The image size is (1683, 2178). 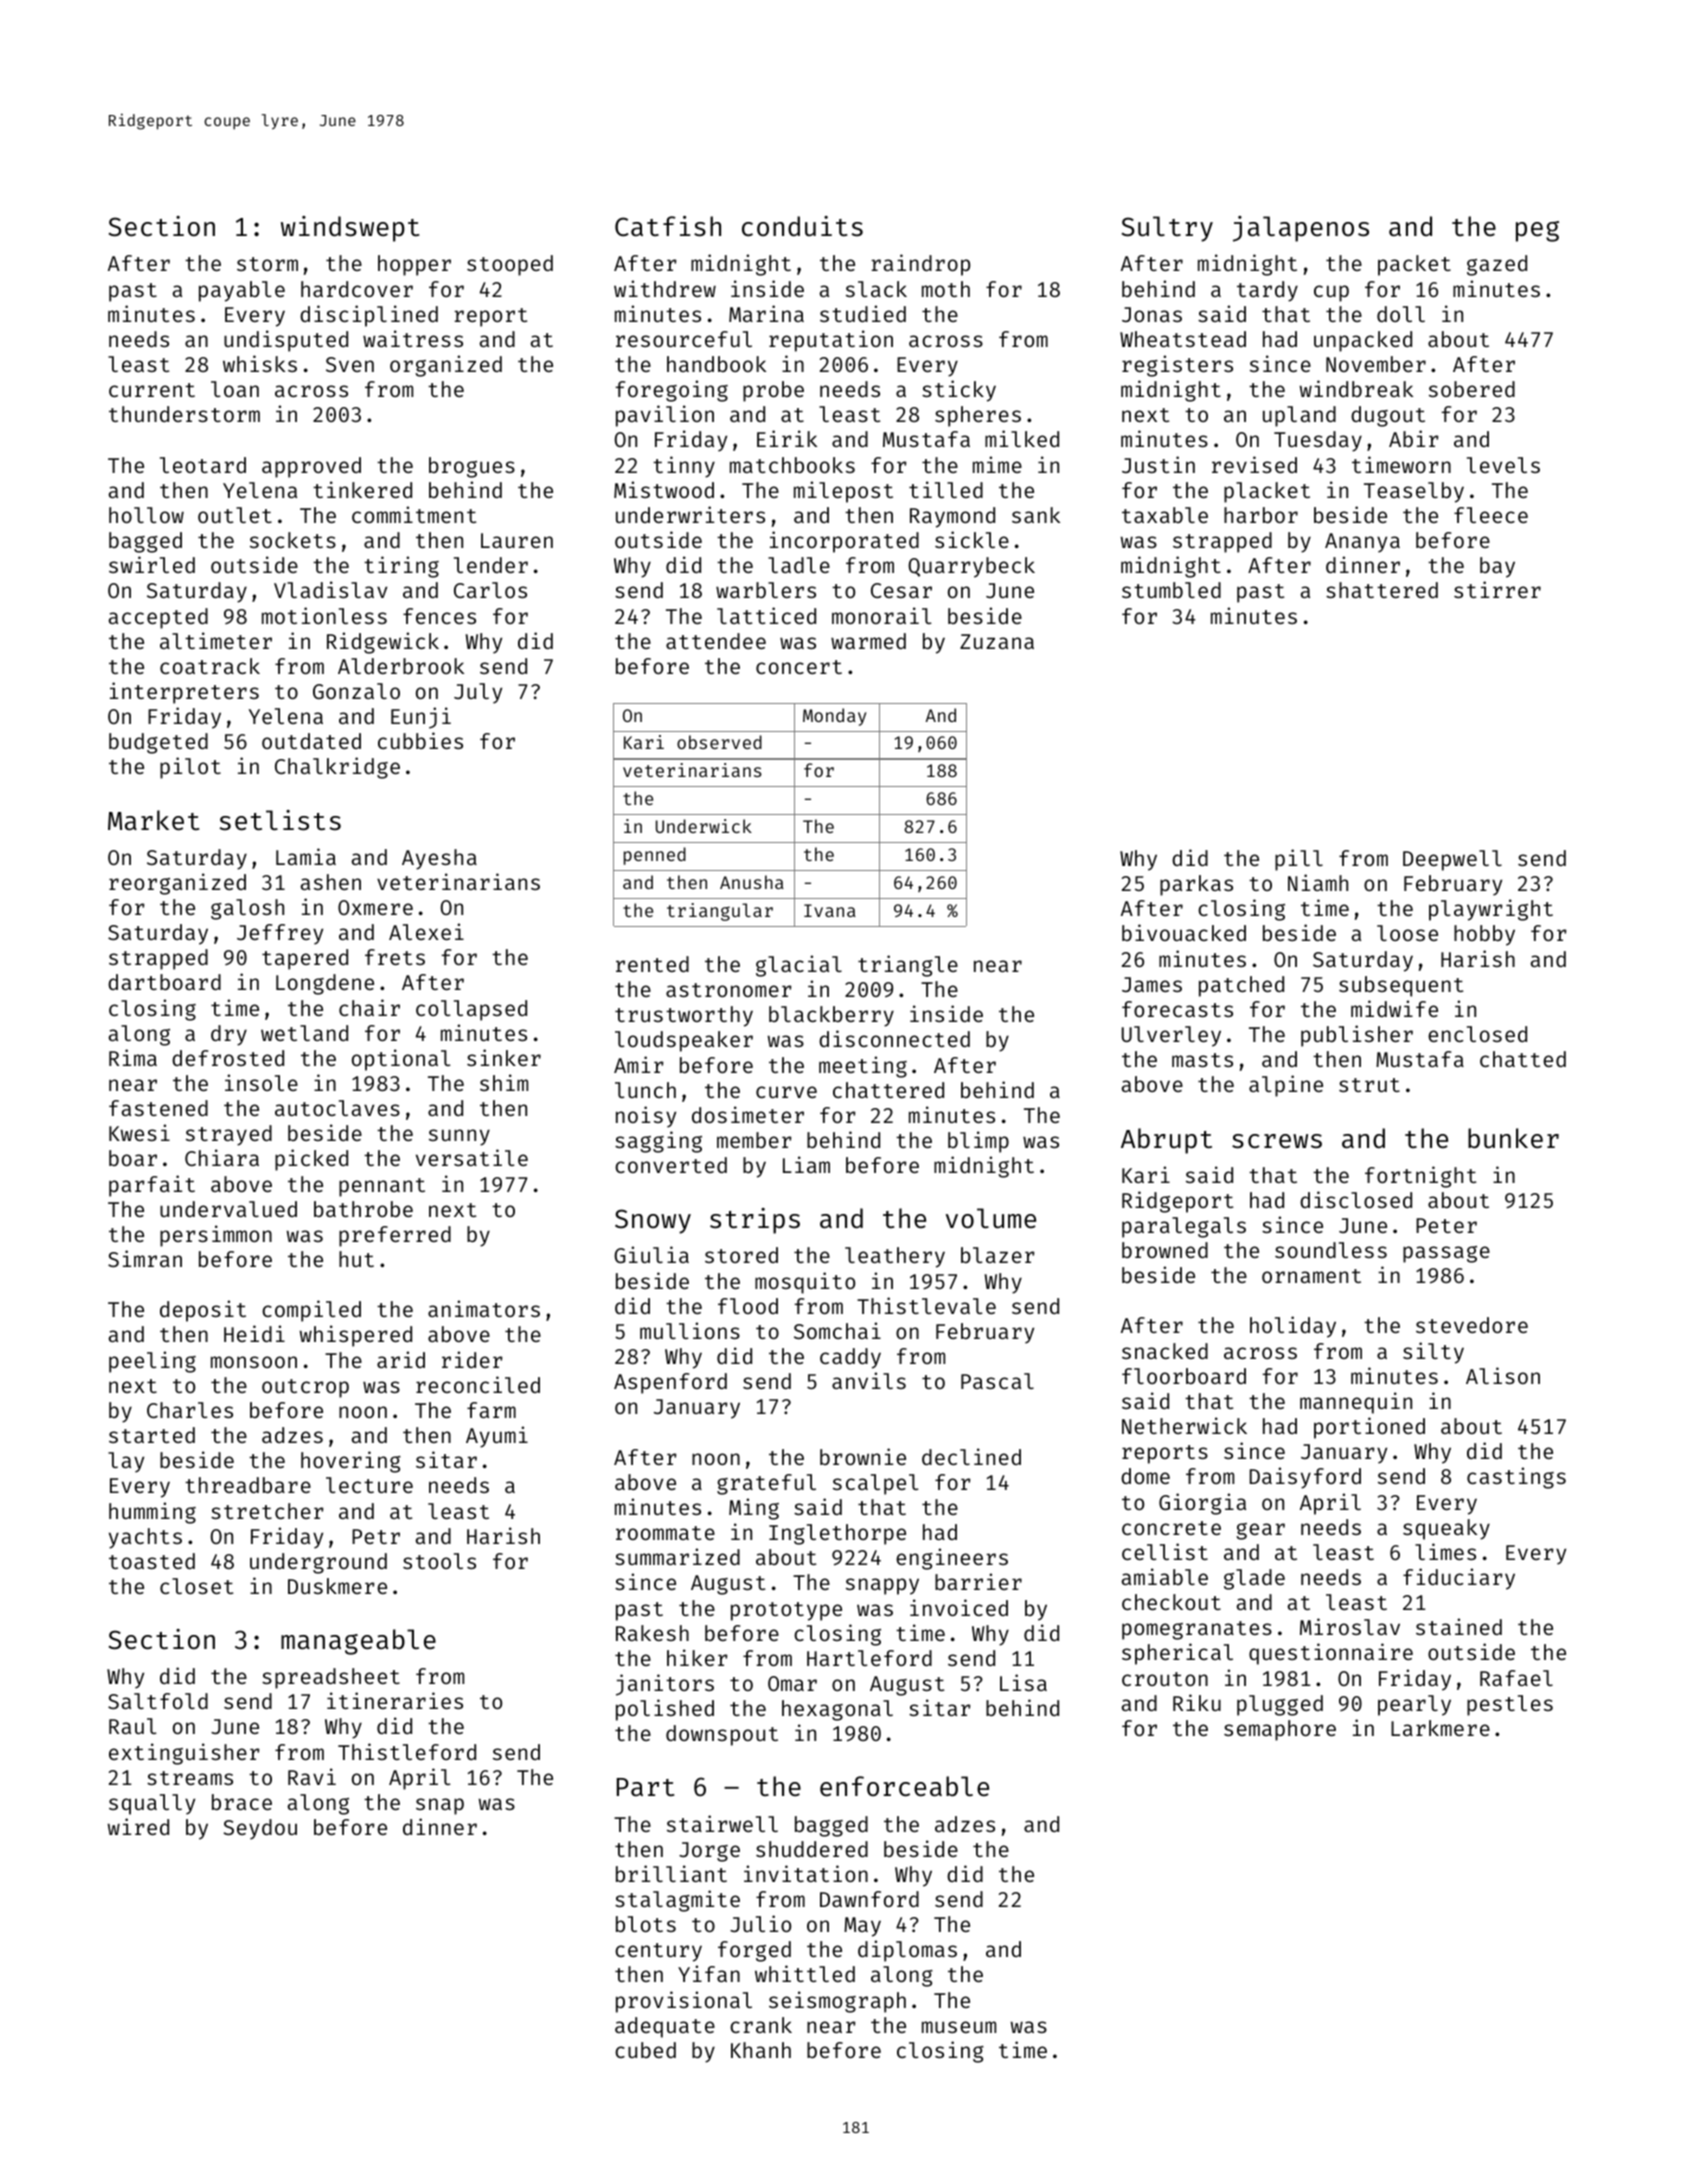 I want to click on extinguisher, so click(x=184, y=1754).
